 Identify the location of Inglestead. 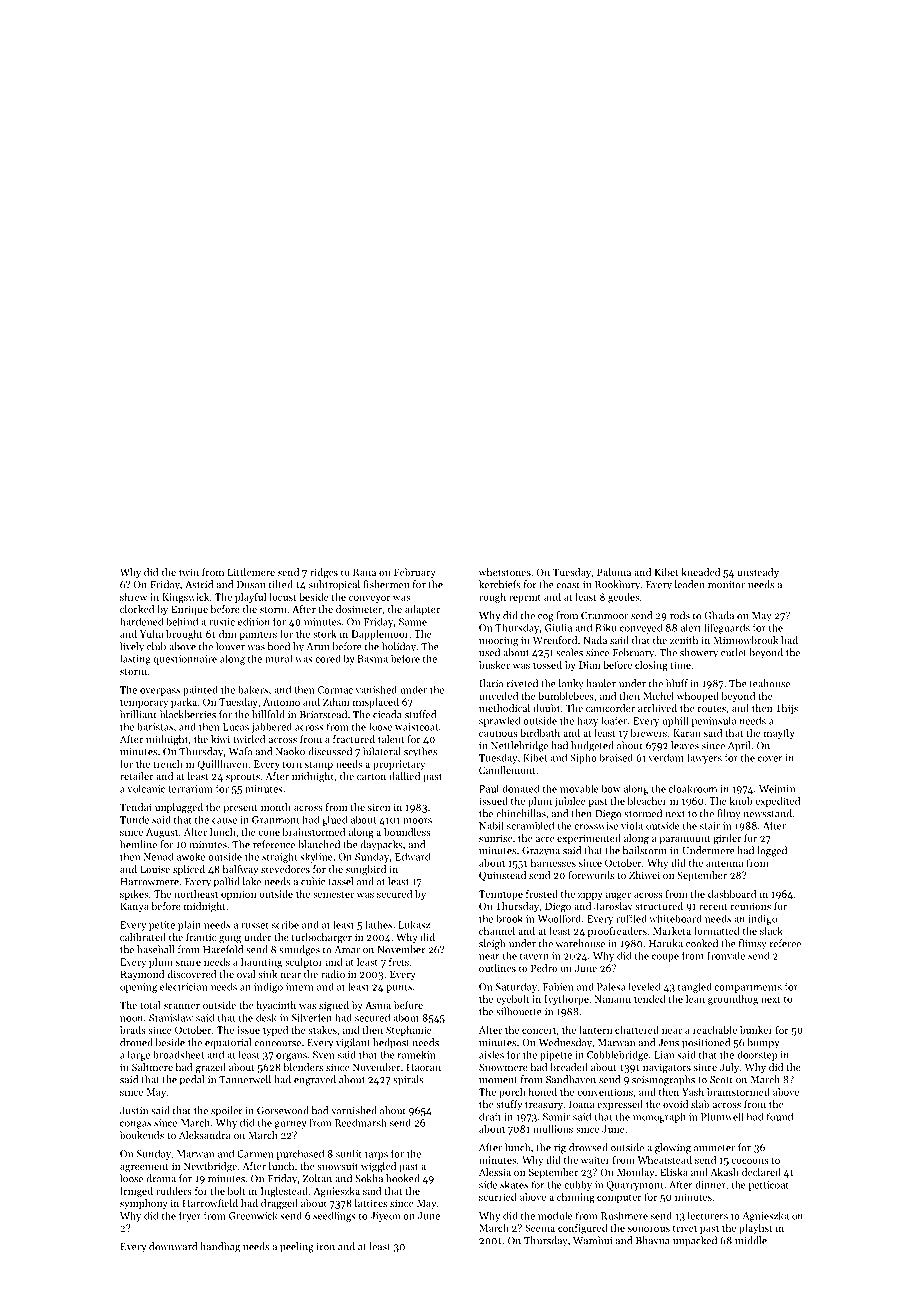
(284, 1192).
